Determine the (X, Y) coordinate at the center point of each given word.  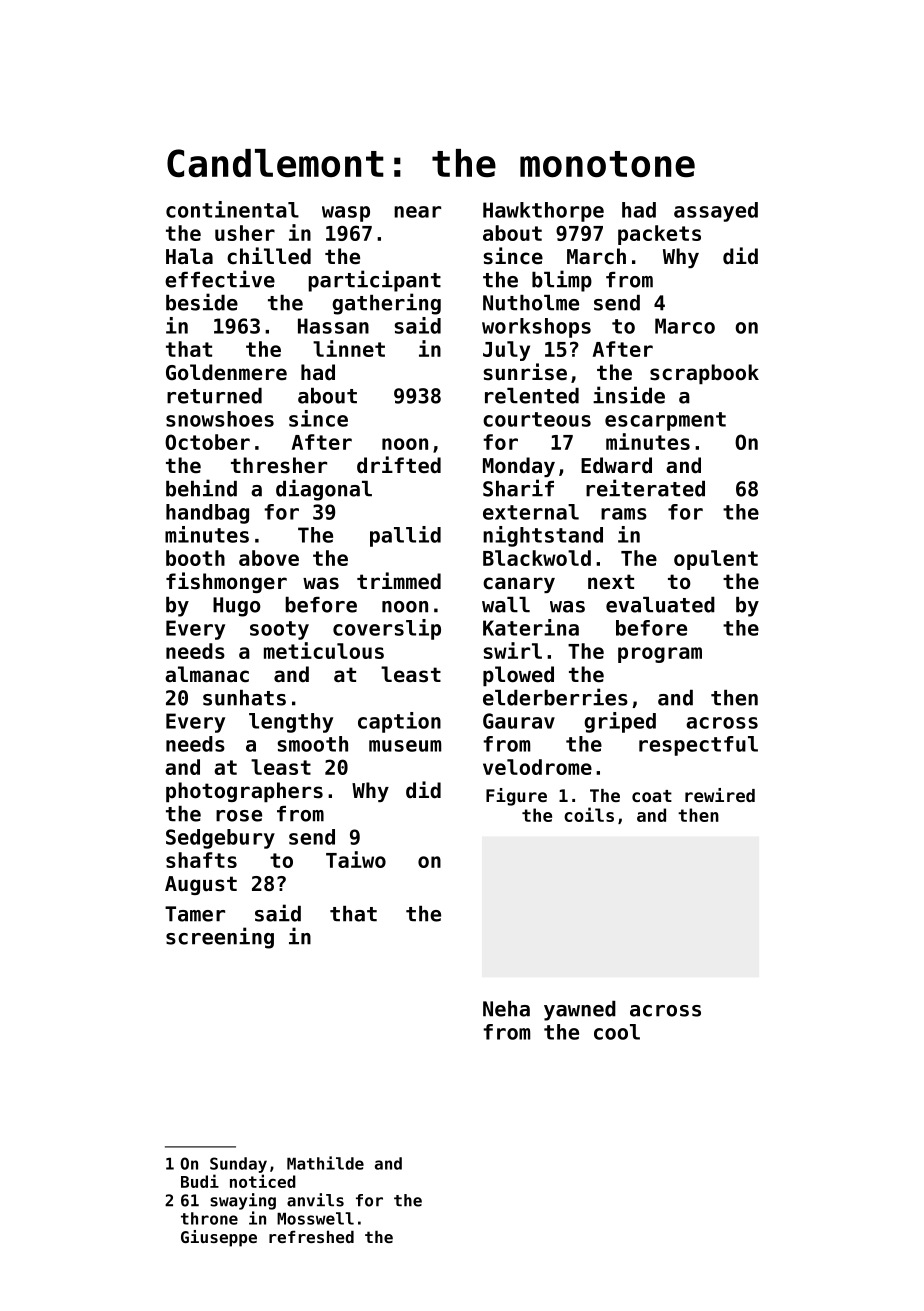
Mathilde (325, 1163)
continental (232, 209)
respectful (698, 746)
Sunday (238, 1165)
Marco (685, 326)
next (611, 582)
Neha (506, 1009)
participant (374, 281)
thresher (279, 465)
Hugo (237, 607)
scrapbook (704, 374)
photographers (244, 792)
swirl (512, 650)
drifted (399, 465)
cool (617, 1032)
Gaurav (519, 721)
